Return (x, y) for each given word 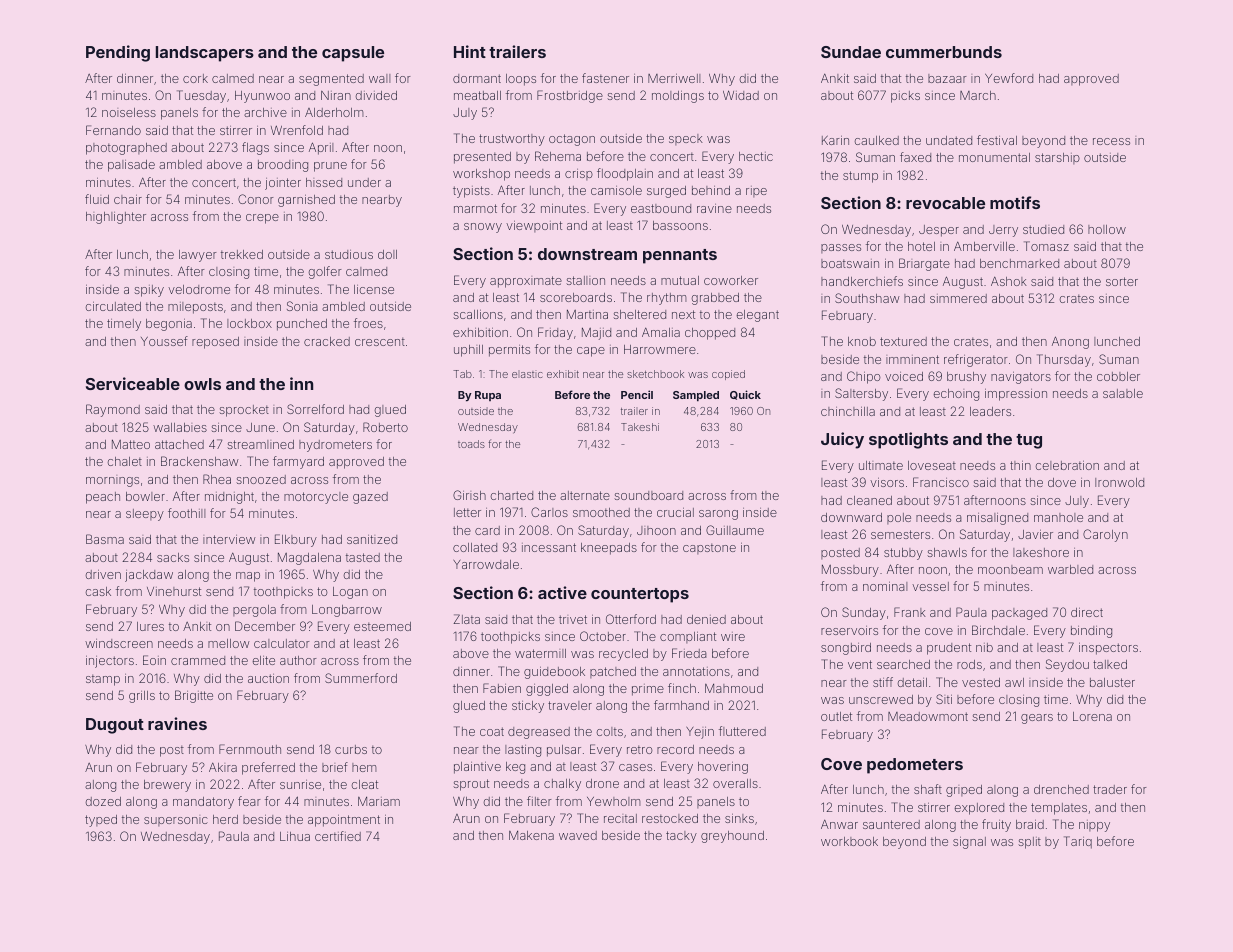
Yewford (1009, 78)
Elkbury (296, 540)
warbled (1070, 569)
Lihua (295, 836)
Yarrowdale (486, 564)
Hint (470, 51)
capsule (353, 54)
